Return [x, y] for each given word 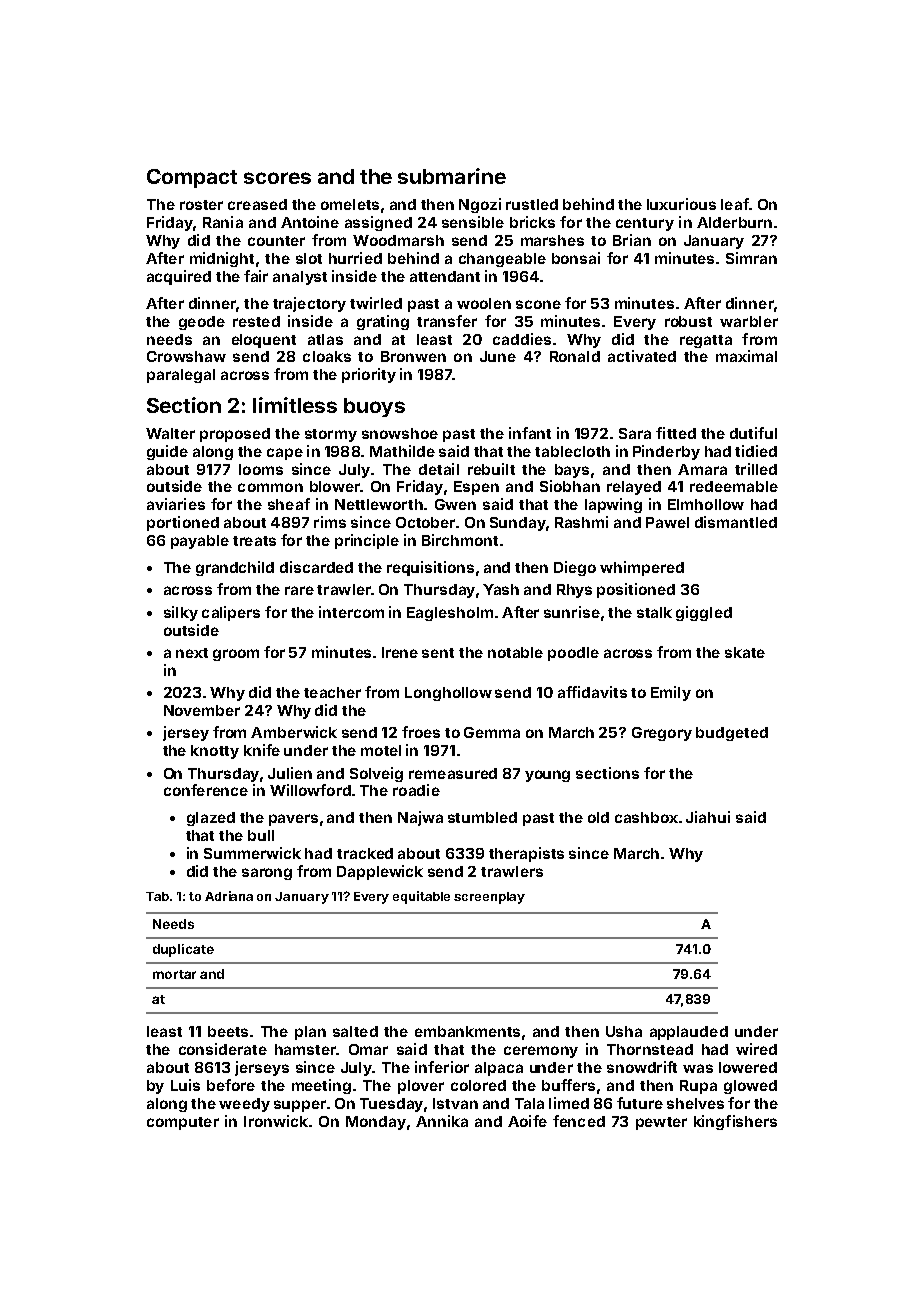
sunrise [572, 612]
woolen [484, 303]
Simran [751, 258]
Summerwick [252, 853]
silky [181, 613]
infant [530, 433]
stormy [331, 435]
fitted [676, 433]
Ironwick [276, 1121]
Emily [671, 693]
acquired [179, 277]
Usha [624, 1031]
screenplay [489, 898]
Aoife [527, 1121]
